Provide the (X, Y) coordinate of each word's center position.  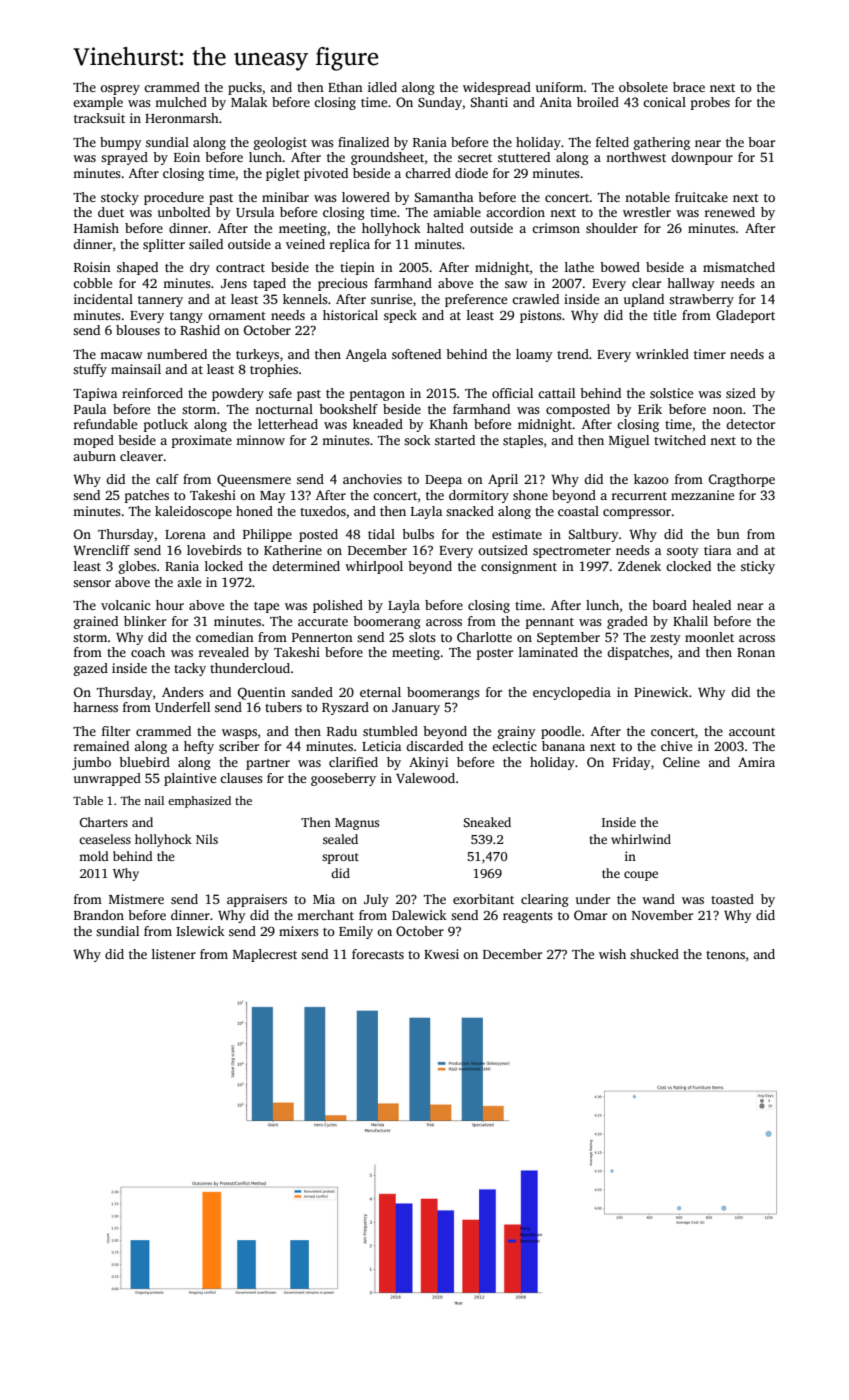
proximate (202, 441)
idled (382, 87)
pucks (245, 88)
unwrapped (107, 779)
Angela (366, 355)
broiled (598, 102)
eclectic (514, 746)
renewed (730, 212)
